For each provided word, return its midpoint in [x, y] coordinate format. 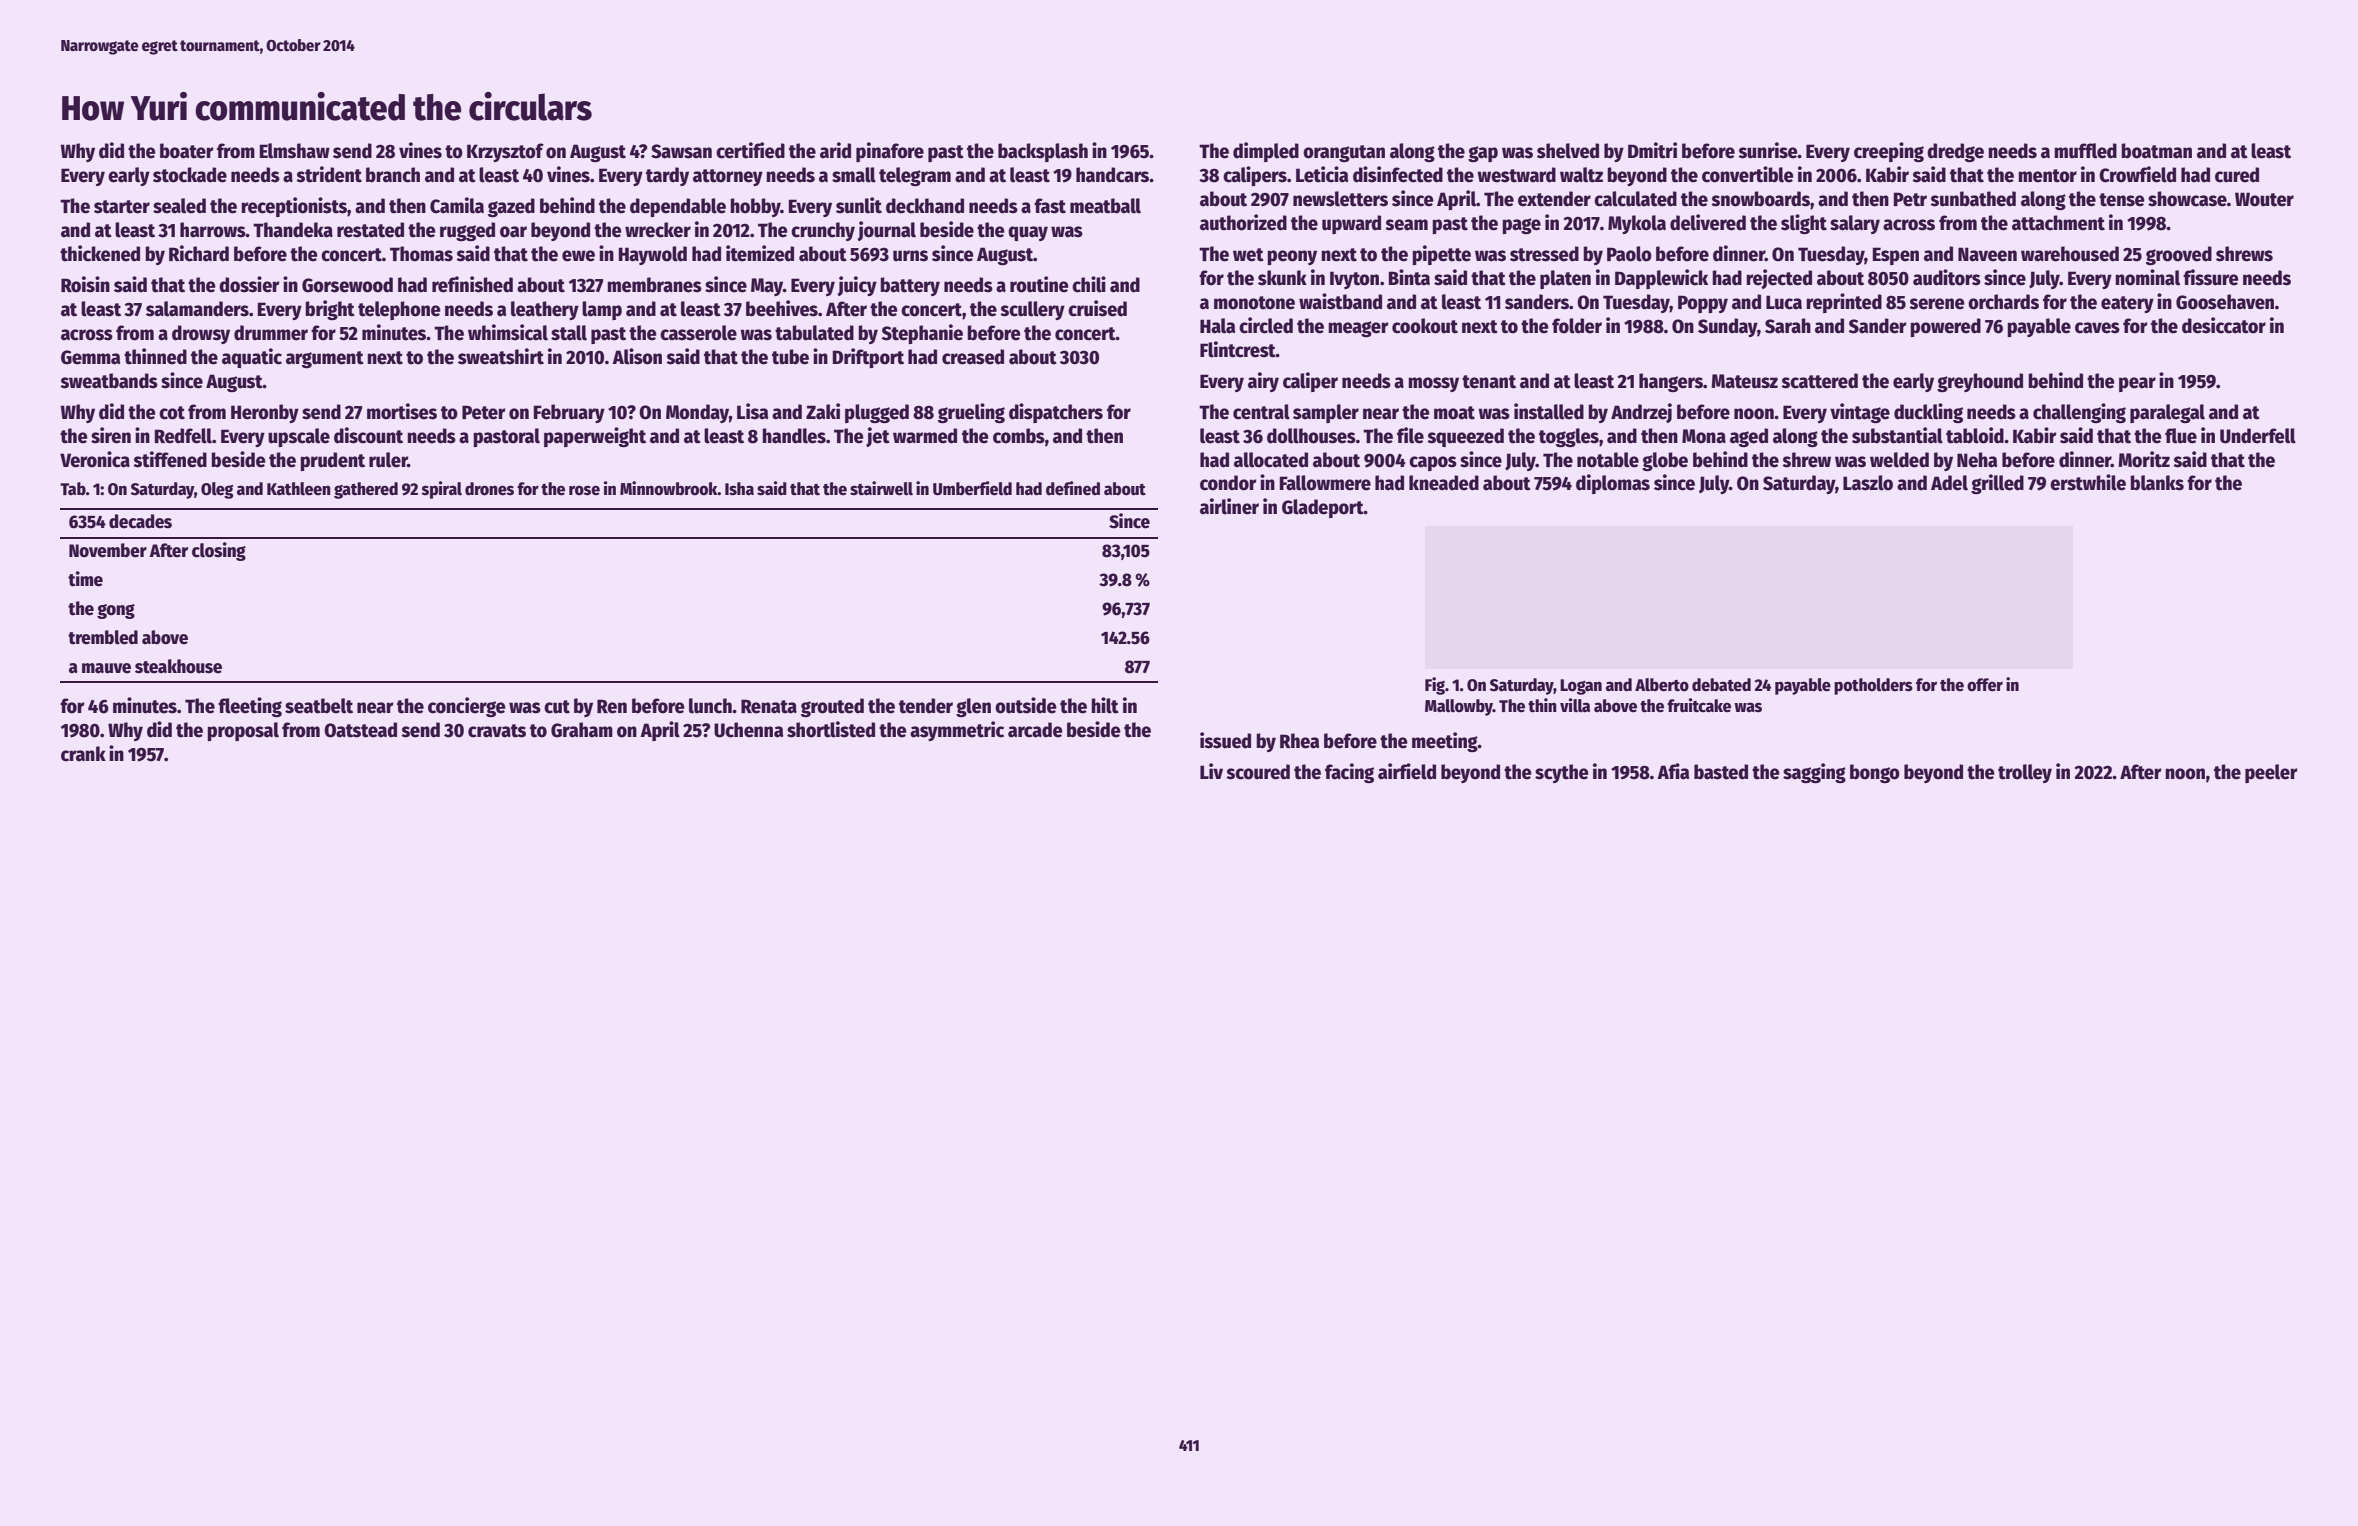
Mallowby [1459, 707]
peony [1292, 257]
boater [187, 151]
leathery [545, 310]
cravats [497, 731]
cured [2237, 175]
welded [1899, 460]
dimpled [1266, 152]
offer [1985, 685]
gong [116, 611]
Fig [1435, 686]
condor [1228, 483]
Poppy [1703, 304]
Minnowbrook [669, 488]
